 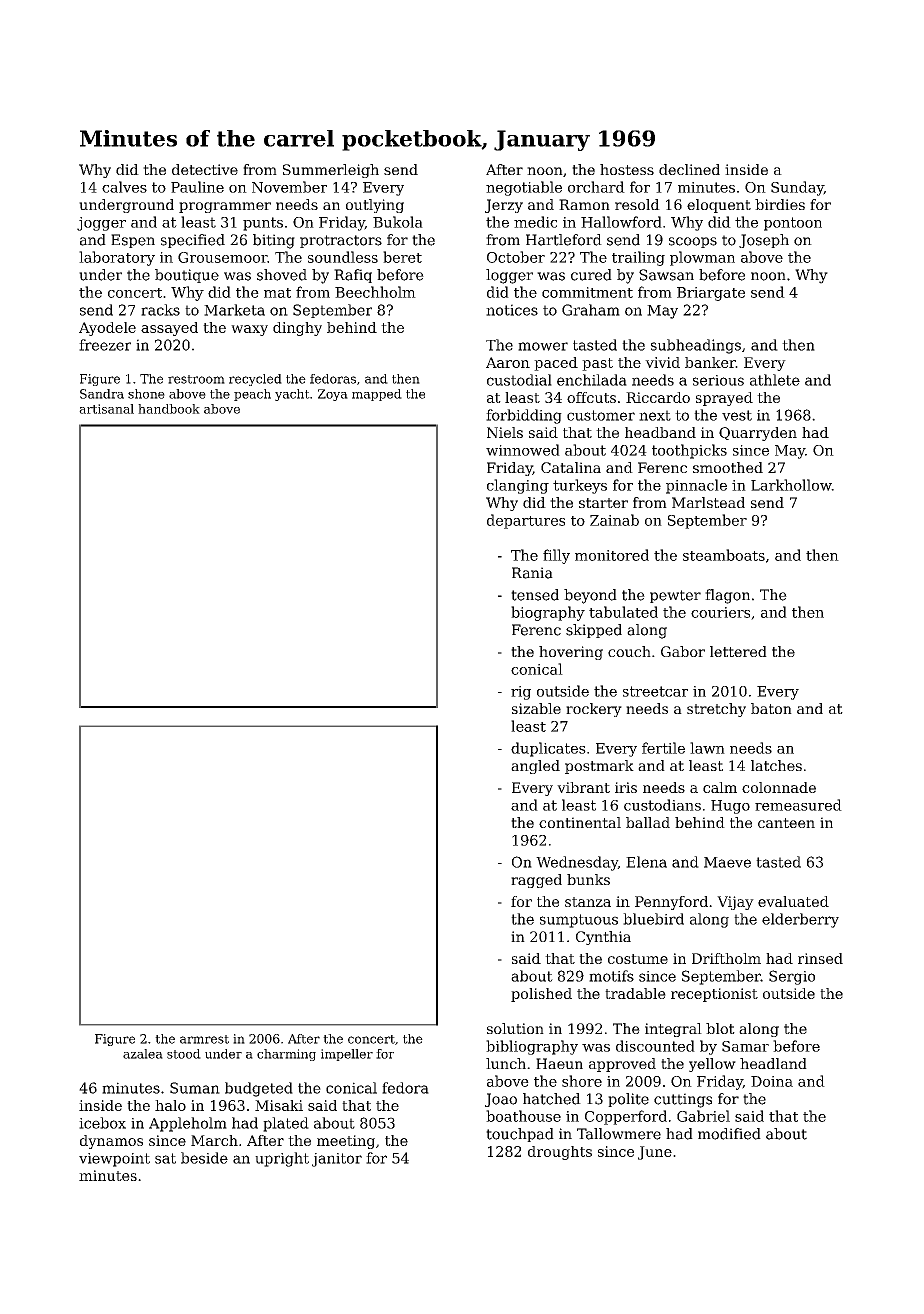 What do you see at coordinates (655, 1153) in the page?
I see `June` at bounding box center [655, 1153].
